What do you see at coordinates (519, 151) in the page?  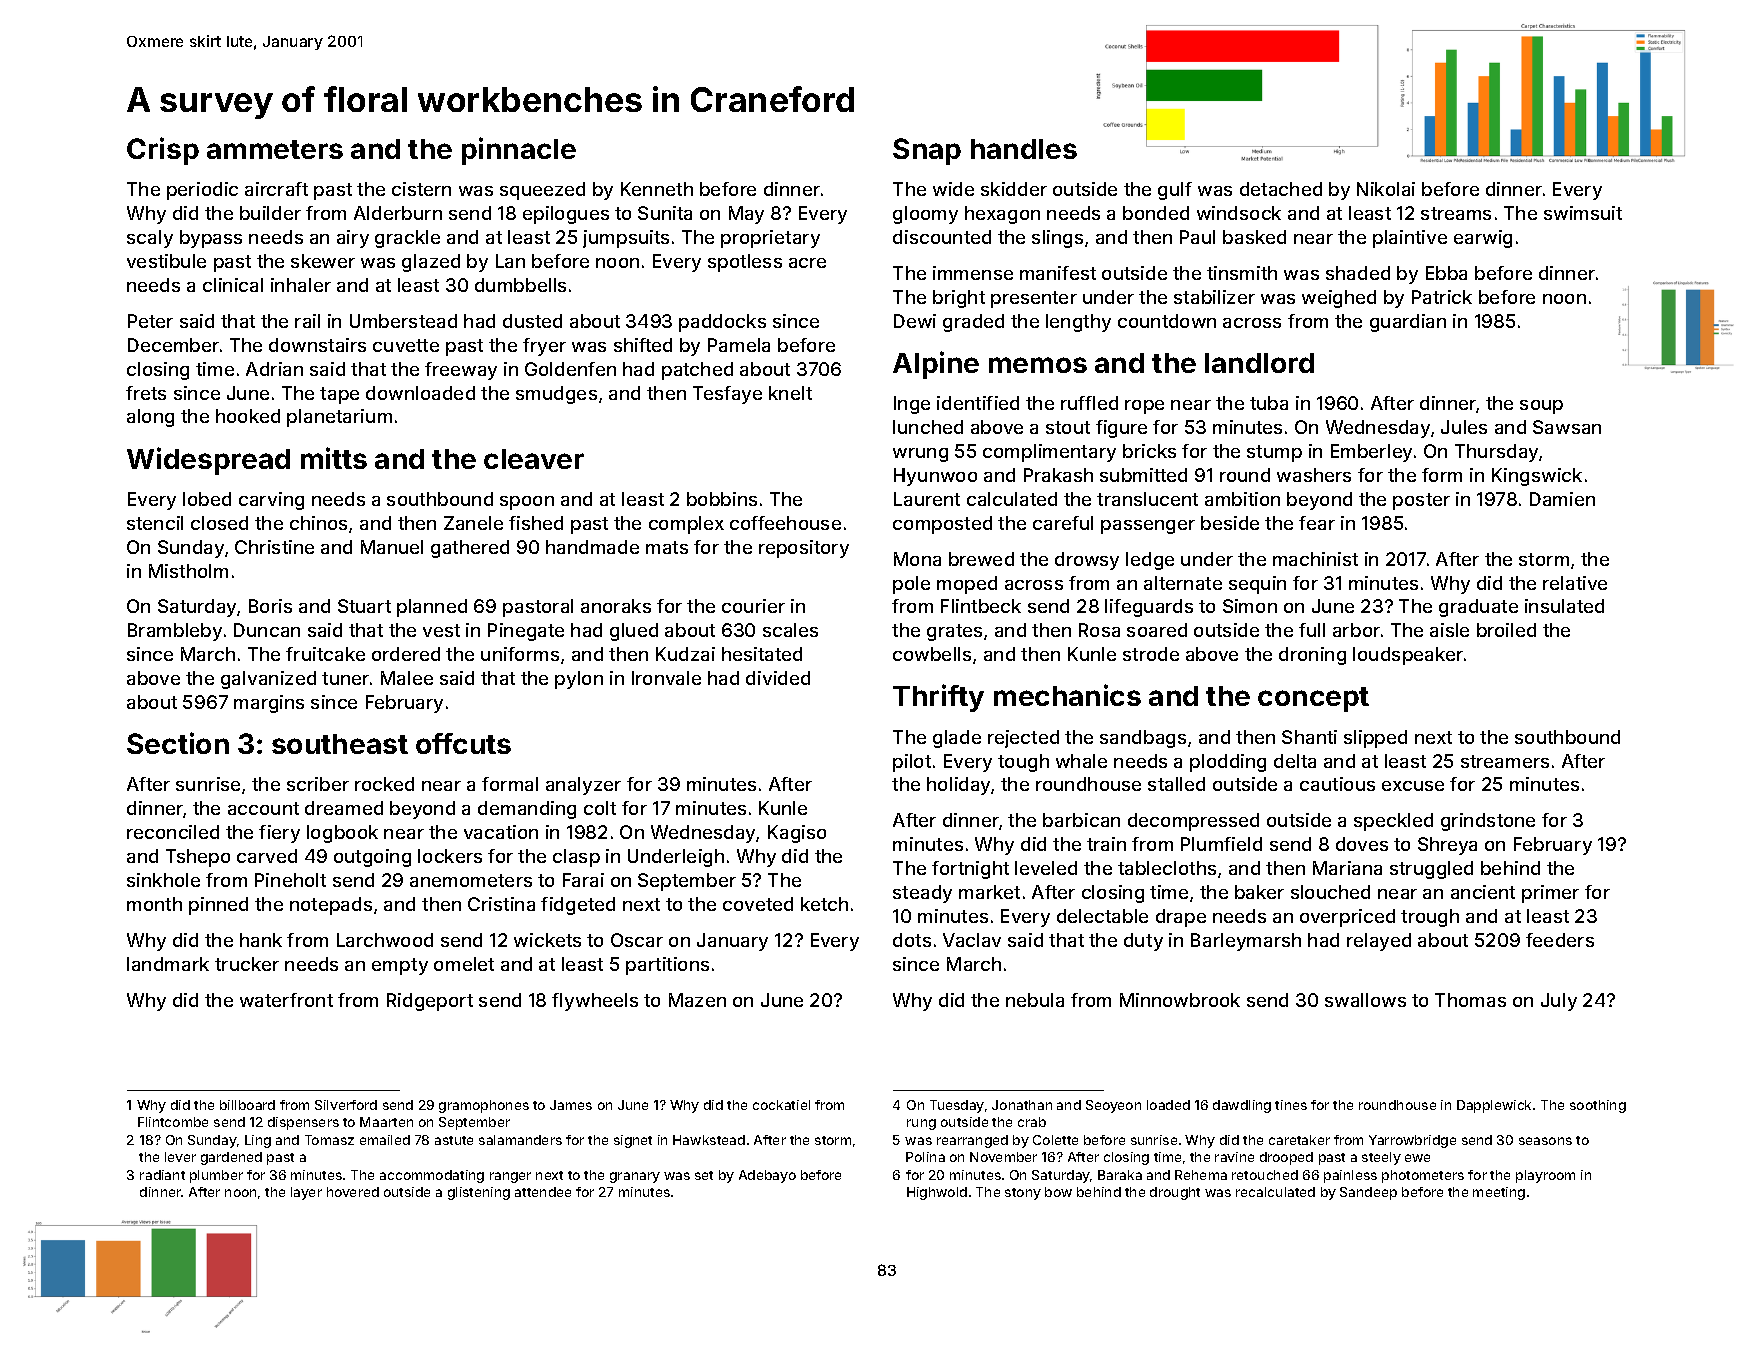 I see `pinnacle` at bounding box center [519, 151].
